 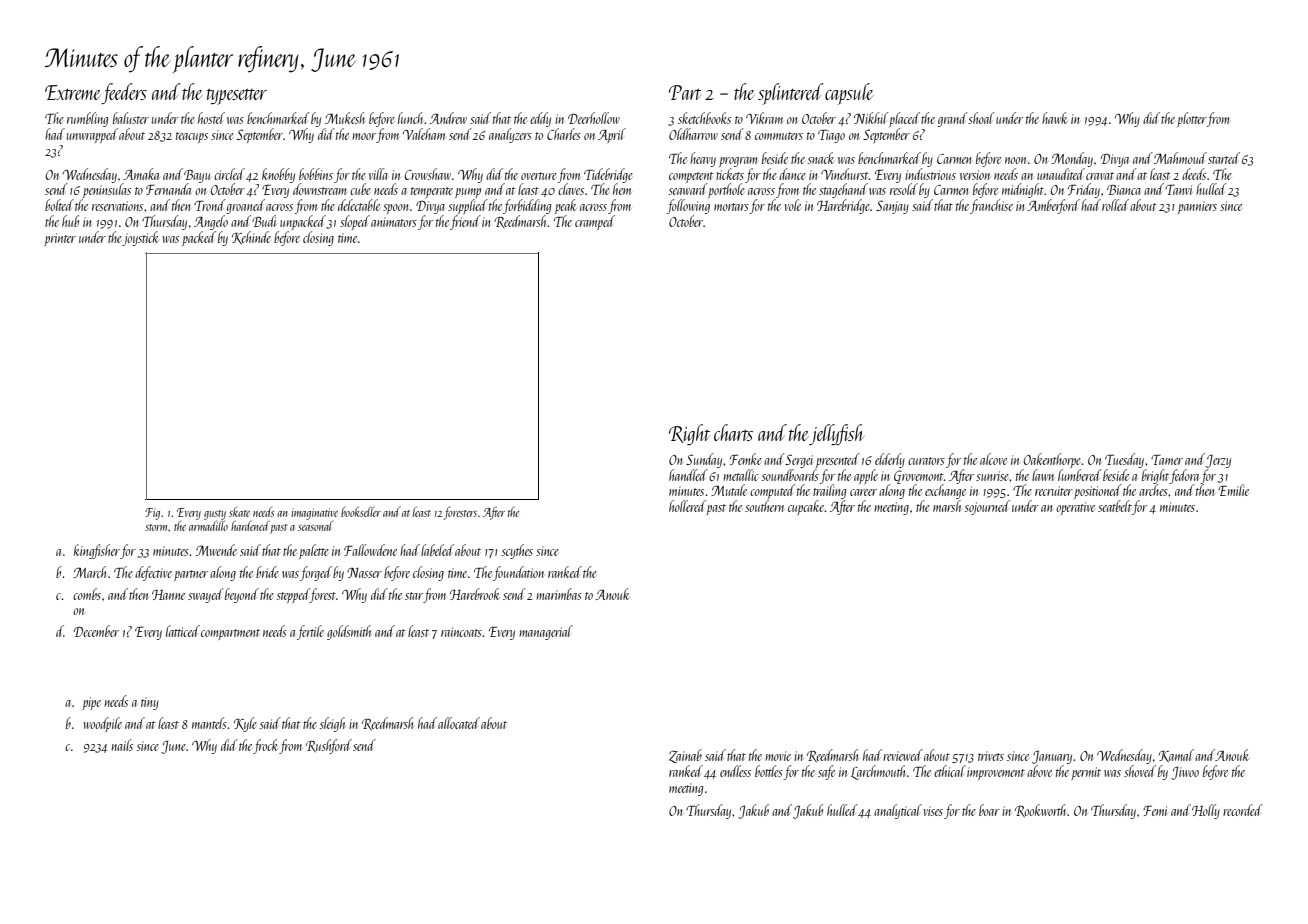 What do you see at coordinates (733, 432) in the document?
I see `charts` at bounding box center [733, 432].
